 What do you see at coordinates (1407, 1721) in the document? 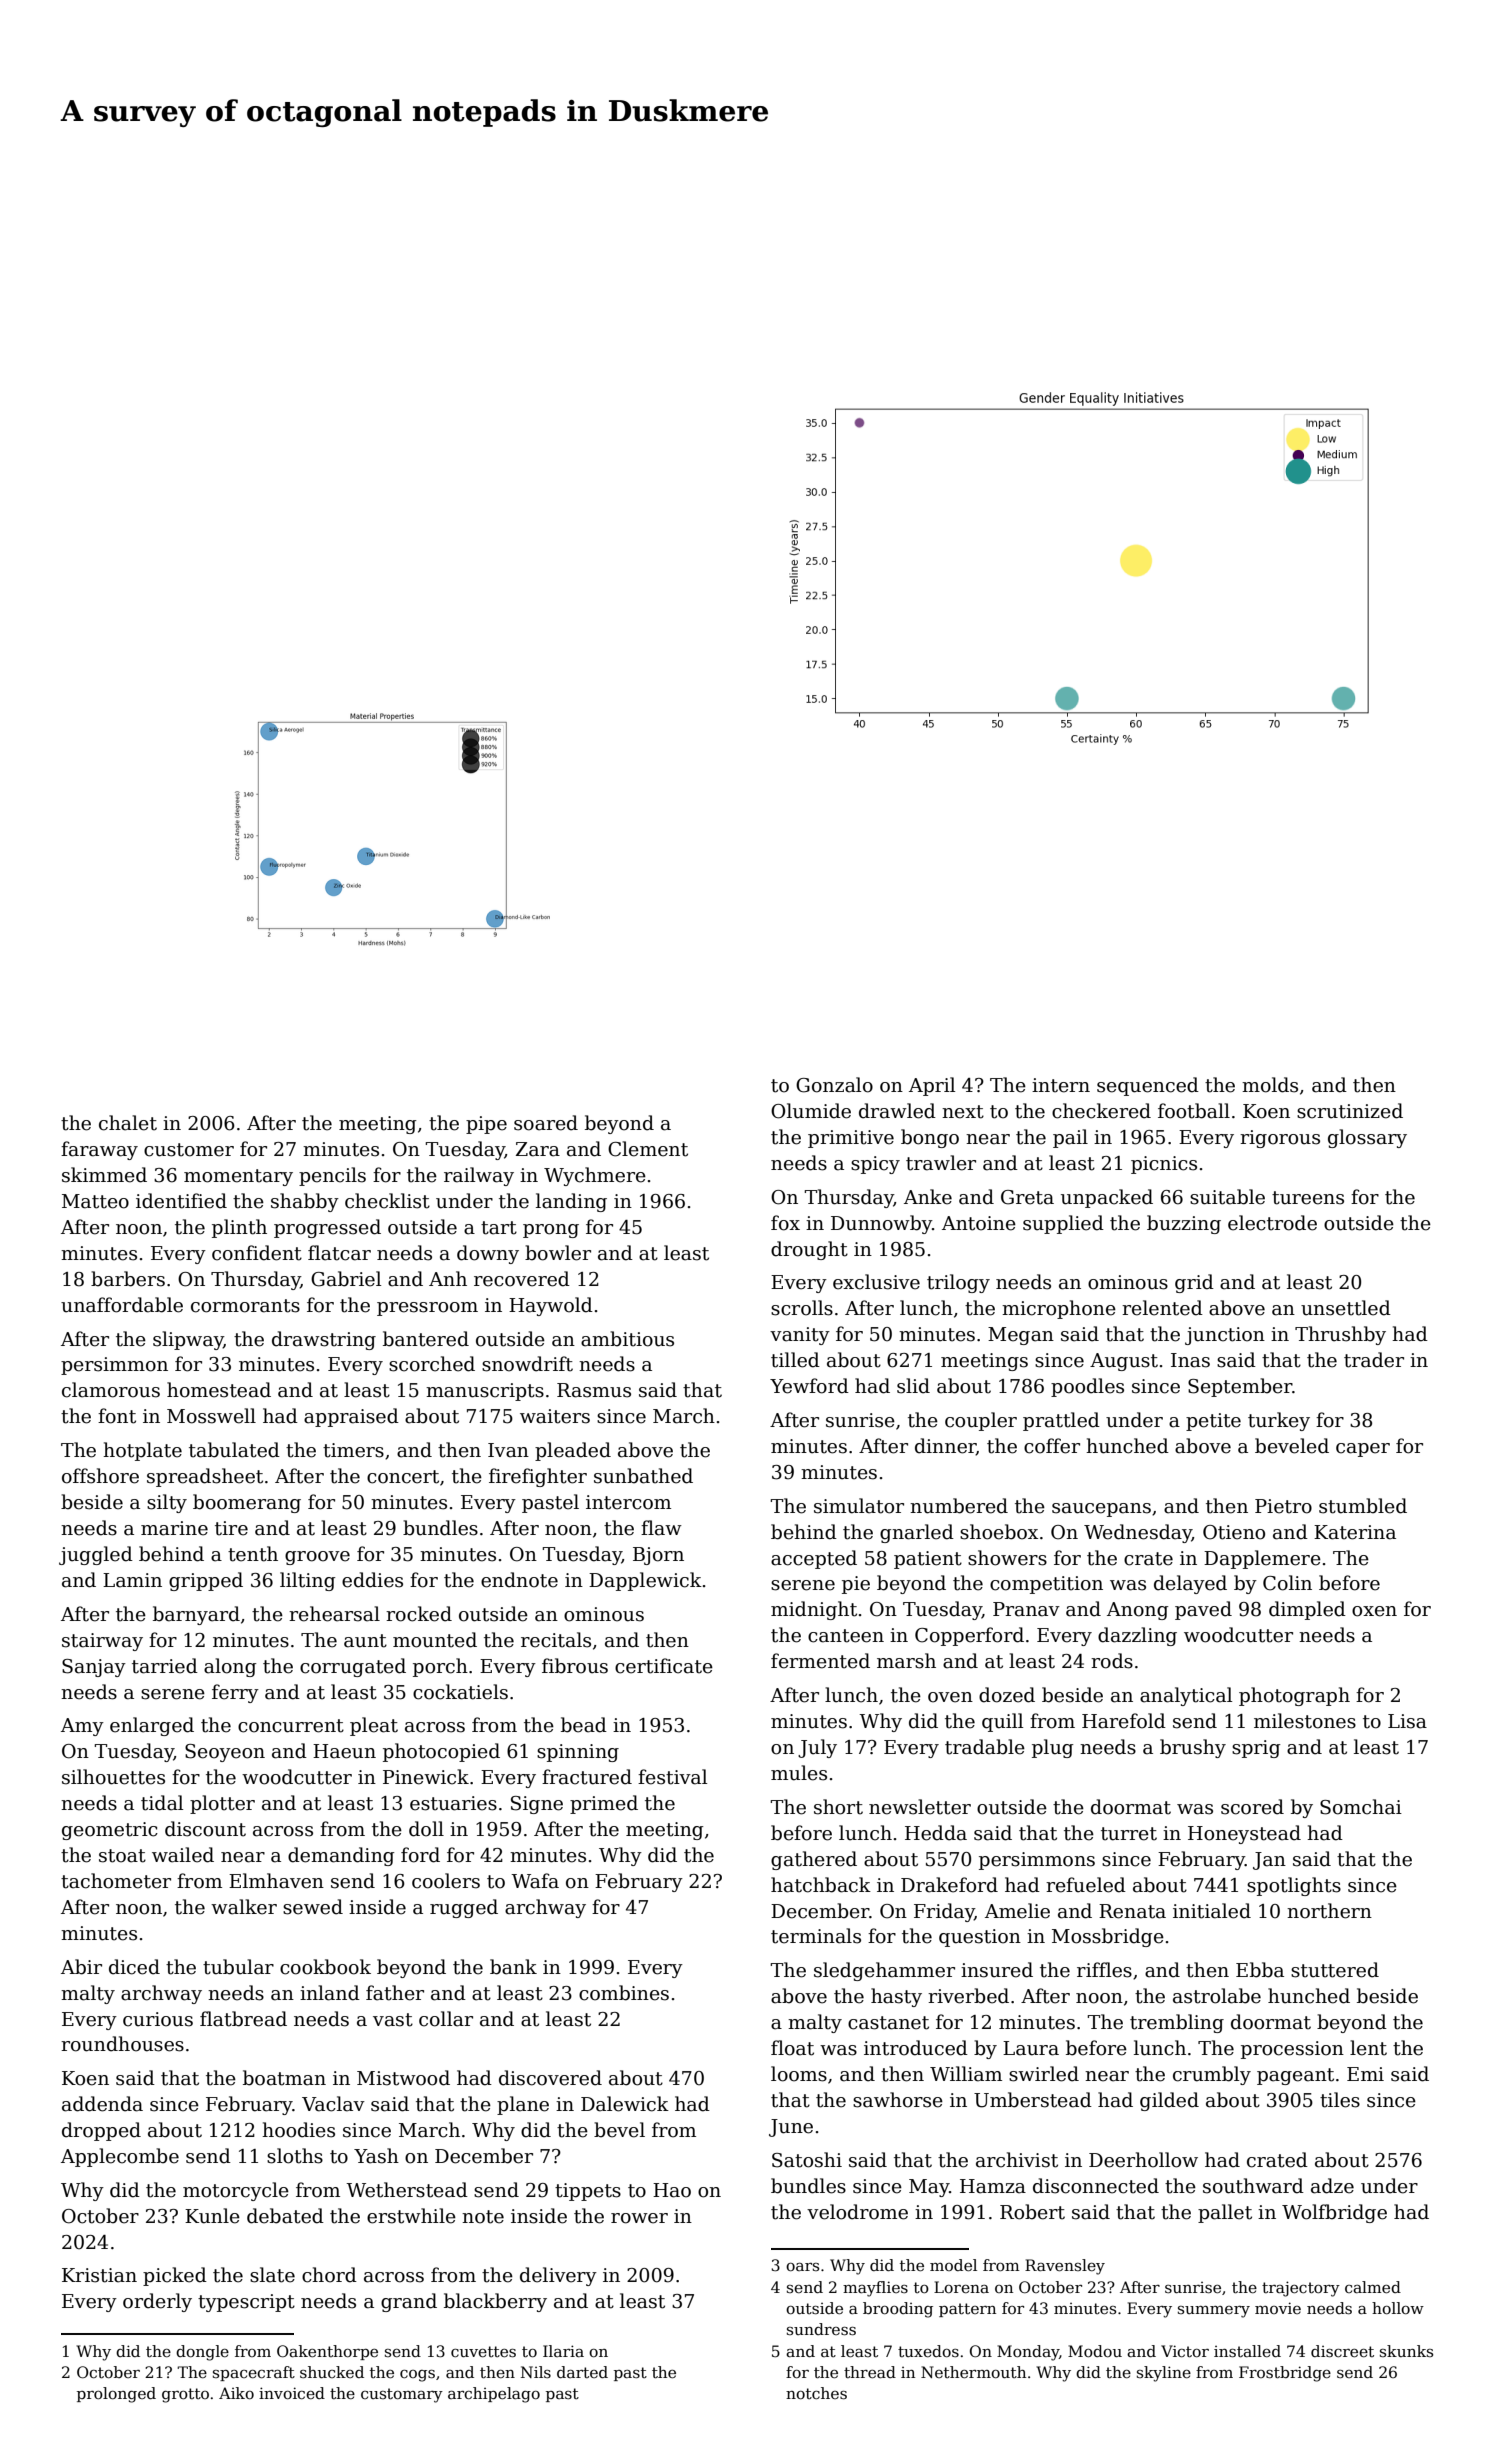
I see `Lisa` at bounding box center [1407, 1721].
